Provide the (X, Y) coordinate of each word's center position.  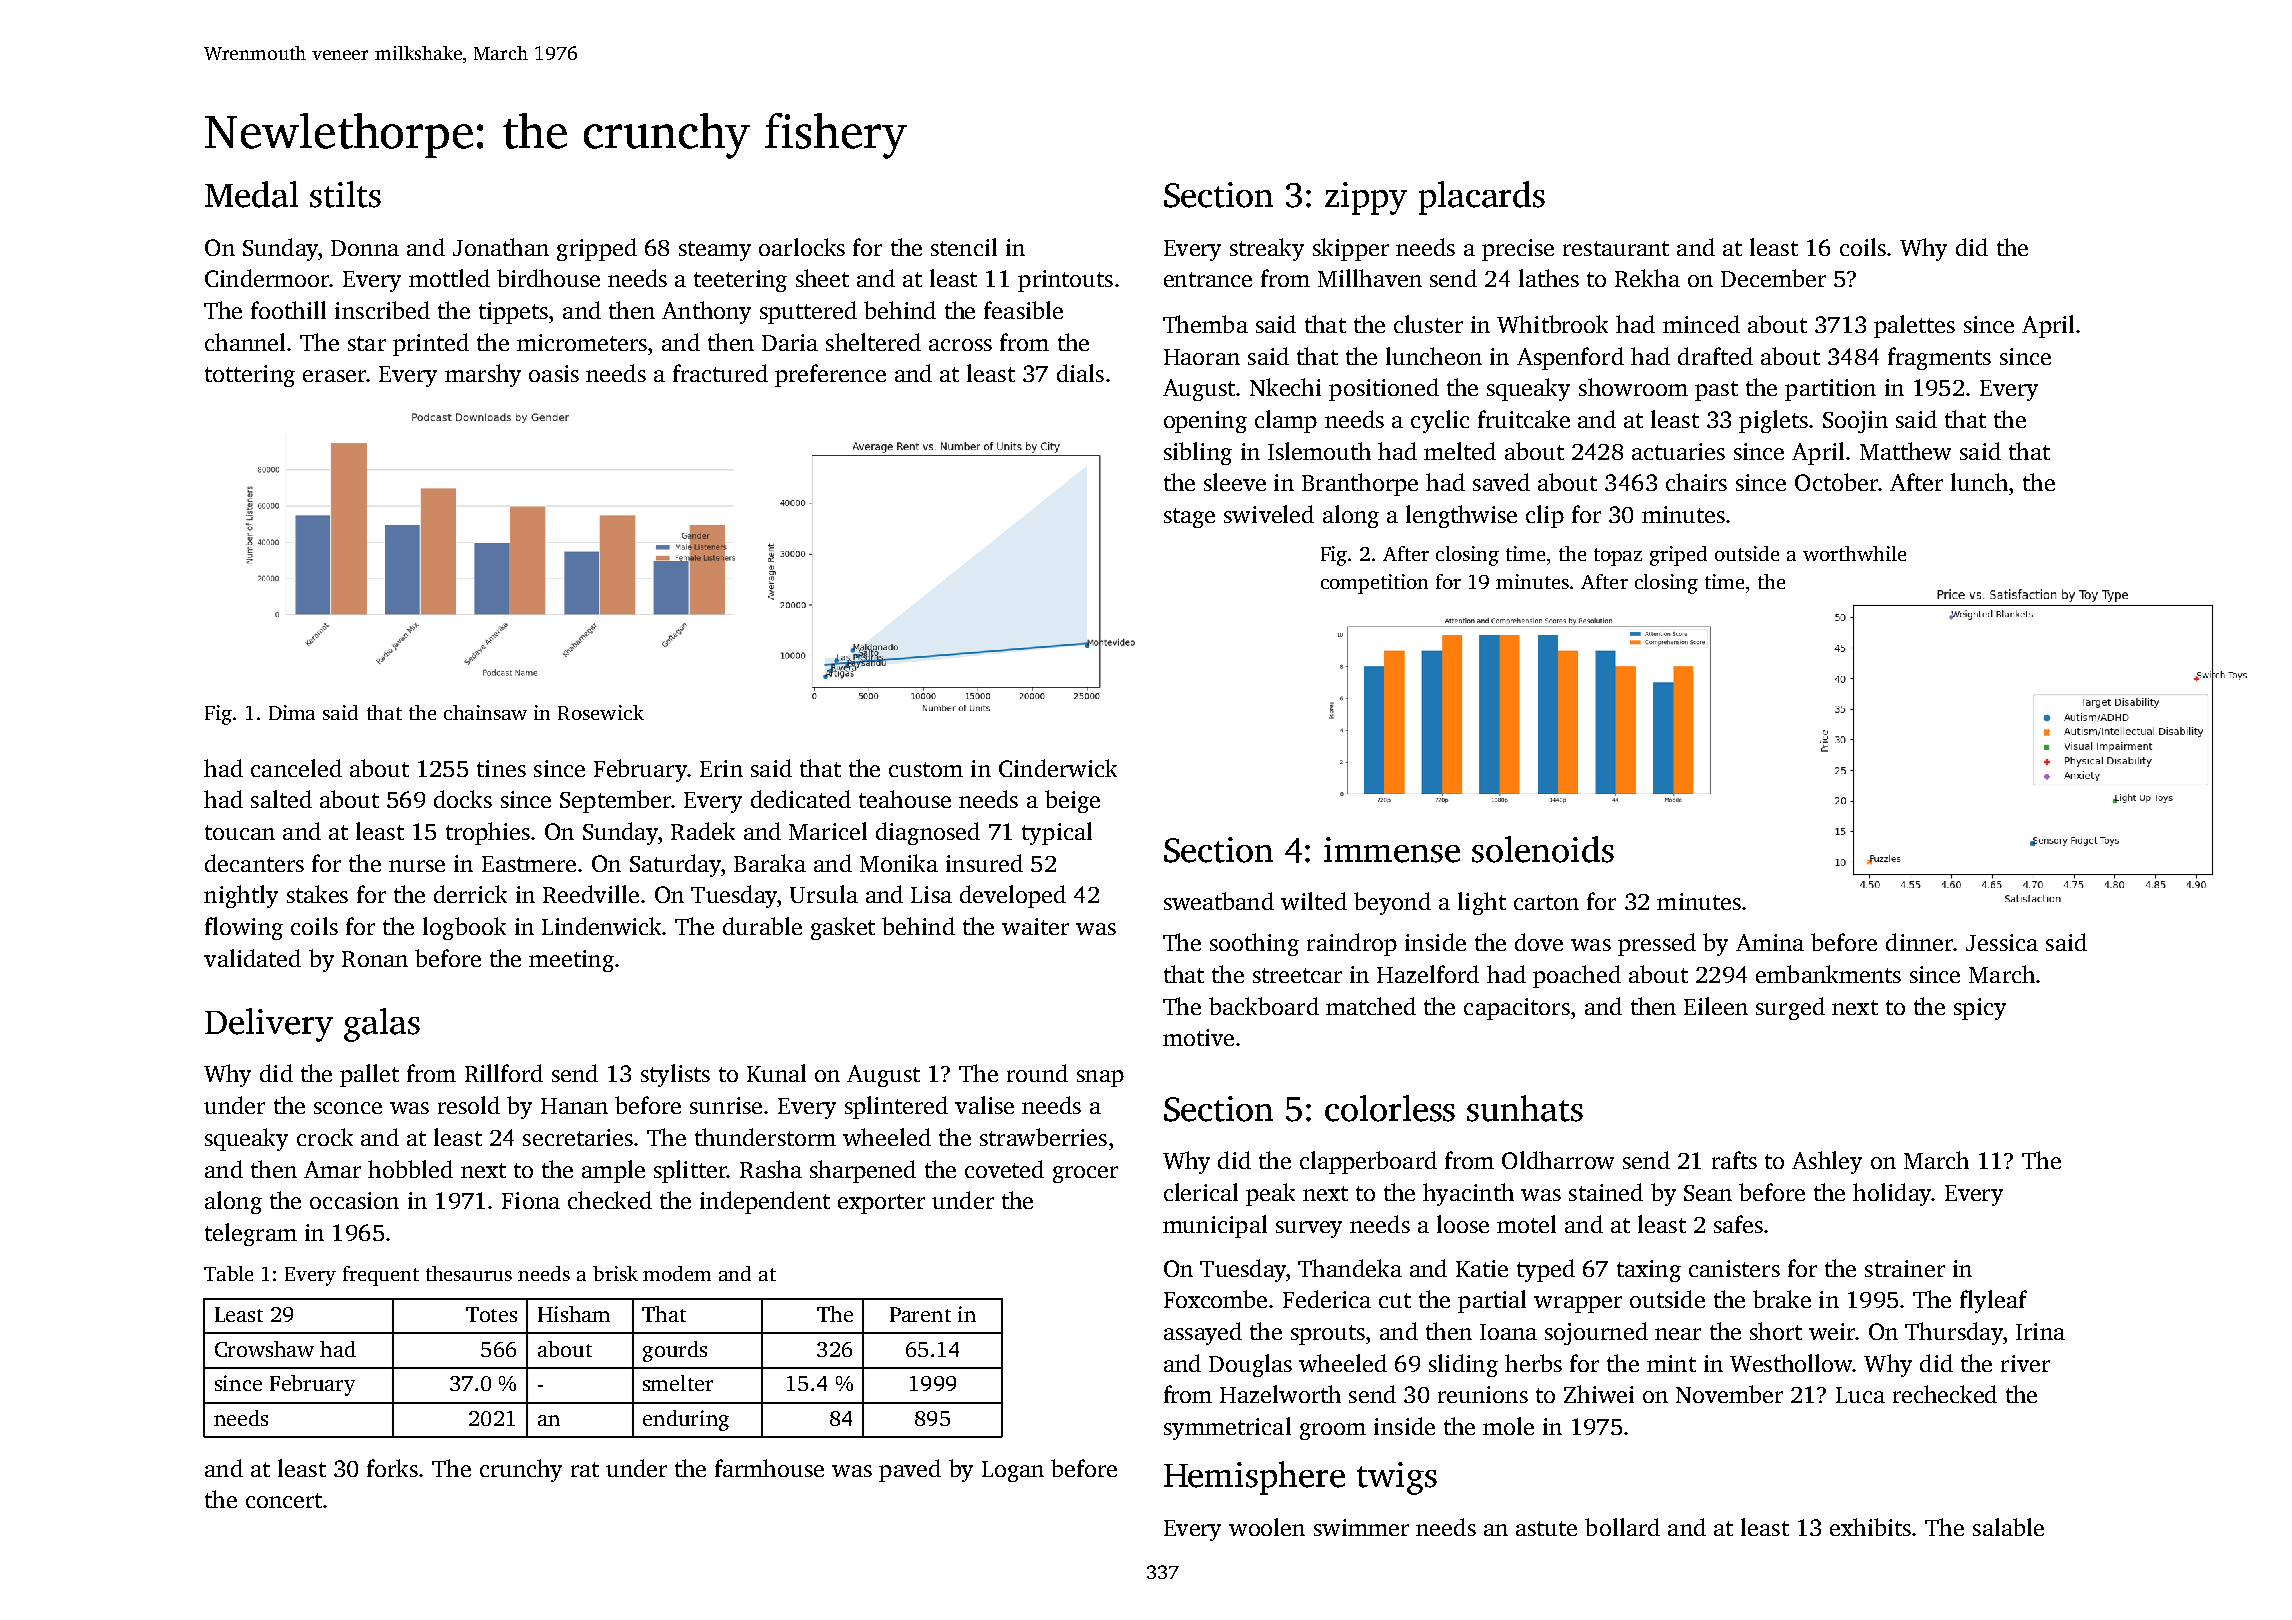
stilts (345, 194)
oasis (554, 373)
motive (1198, 1037)
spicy (1980, 1009)
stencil (964, 247)
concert (284, 1500)
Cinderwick (1058, 768)
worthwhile (1854, 553)
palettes (1914, 326)
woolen (1267, 1527)
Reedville (591, 894)
